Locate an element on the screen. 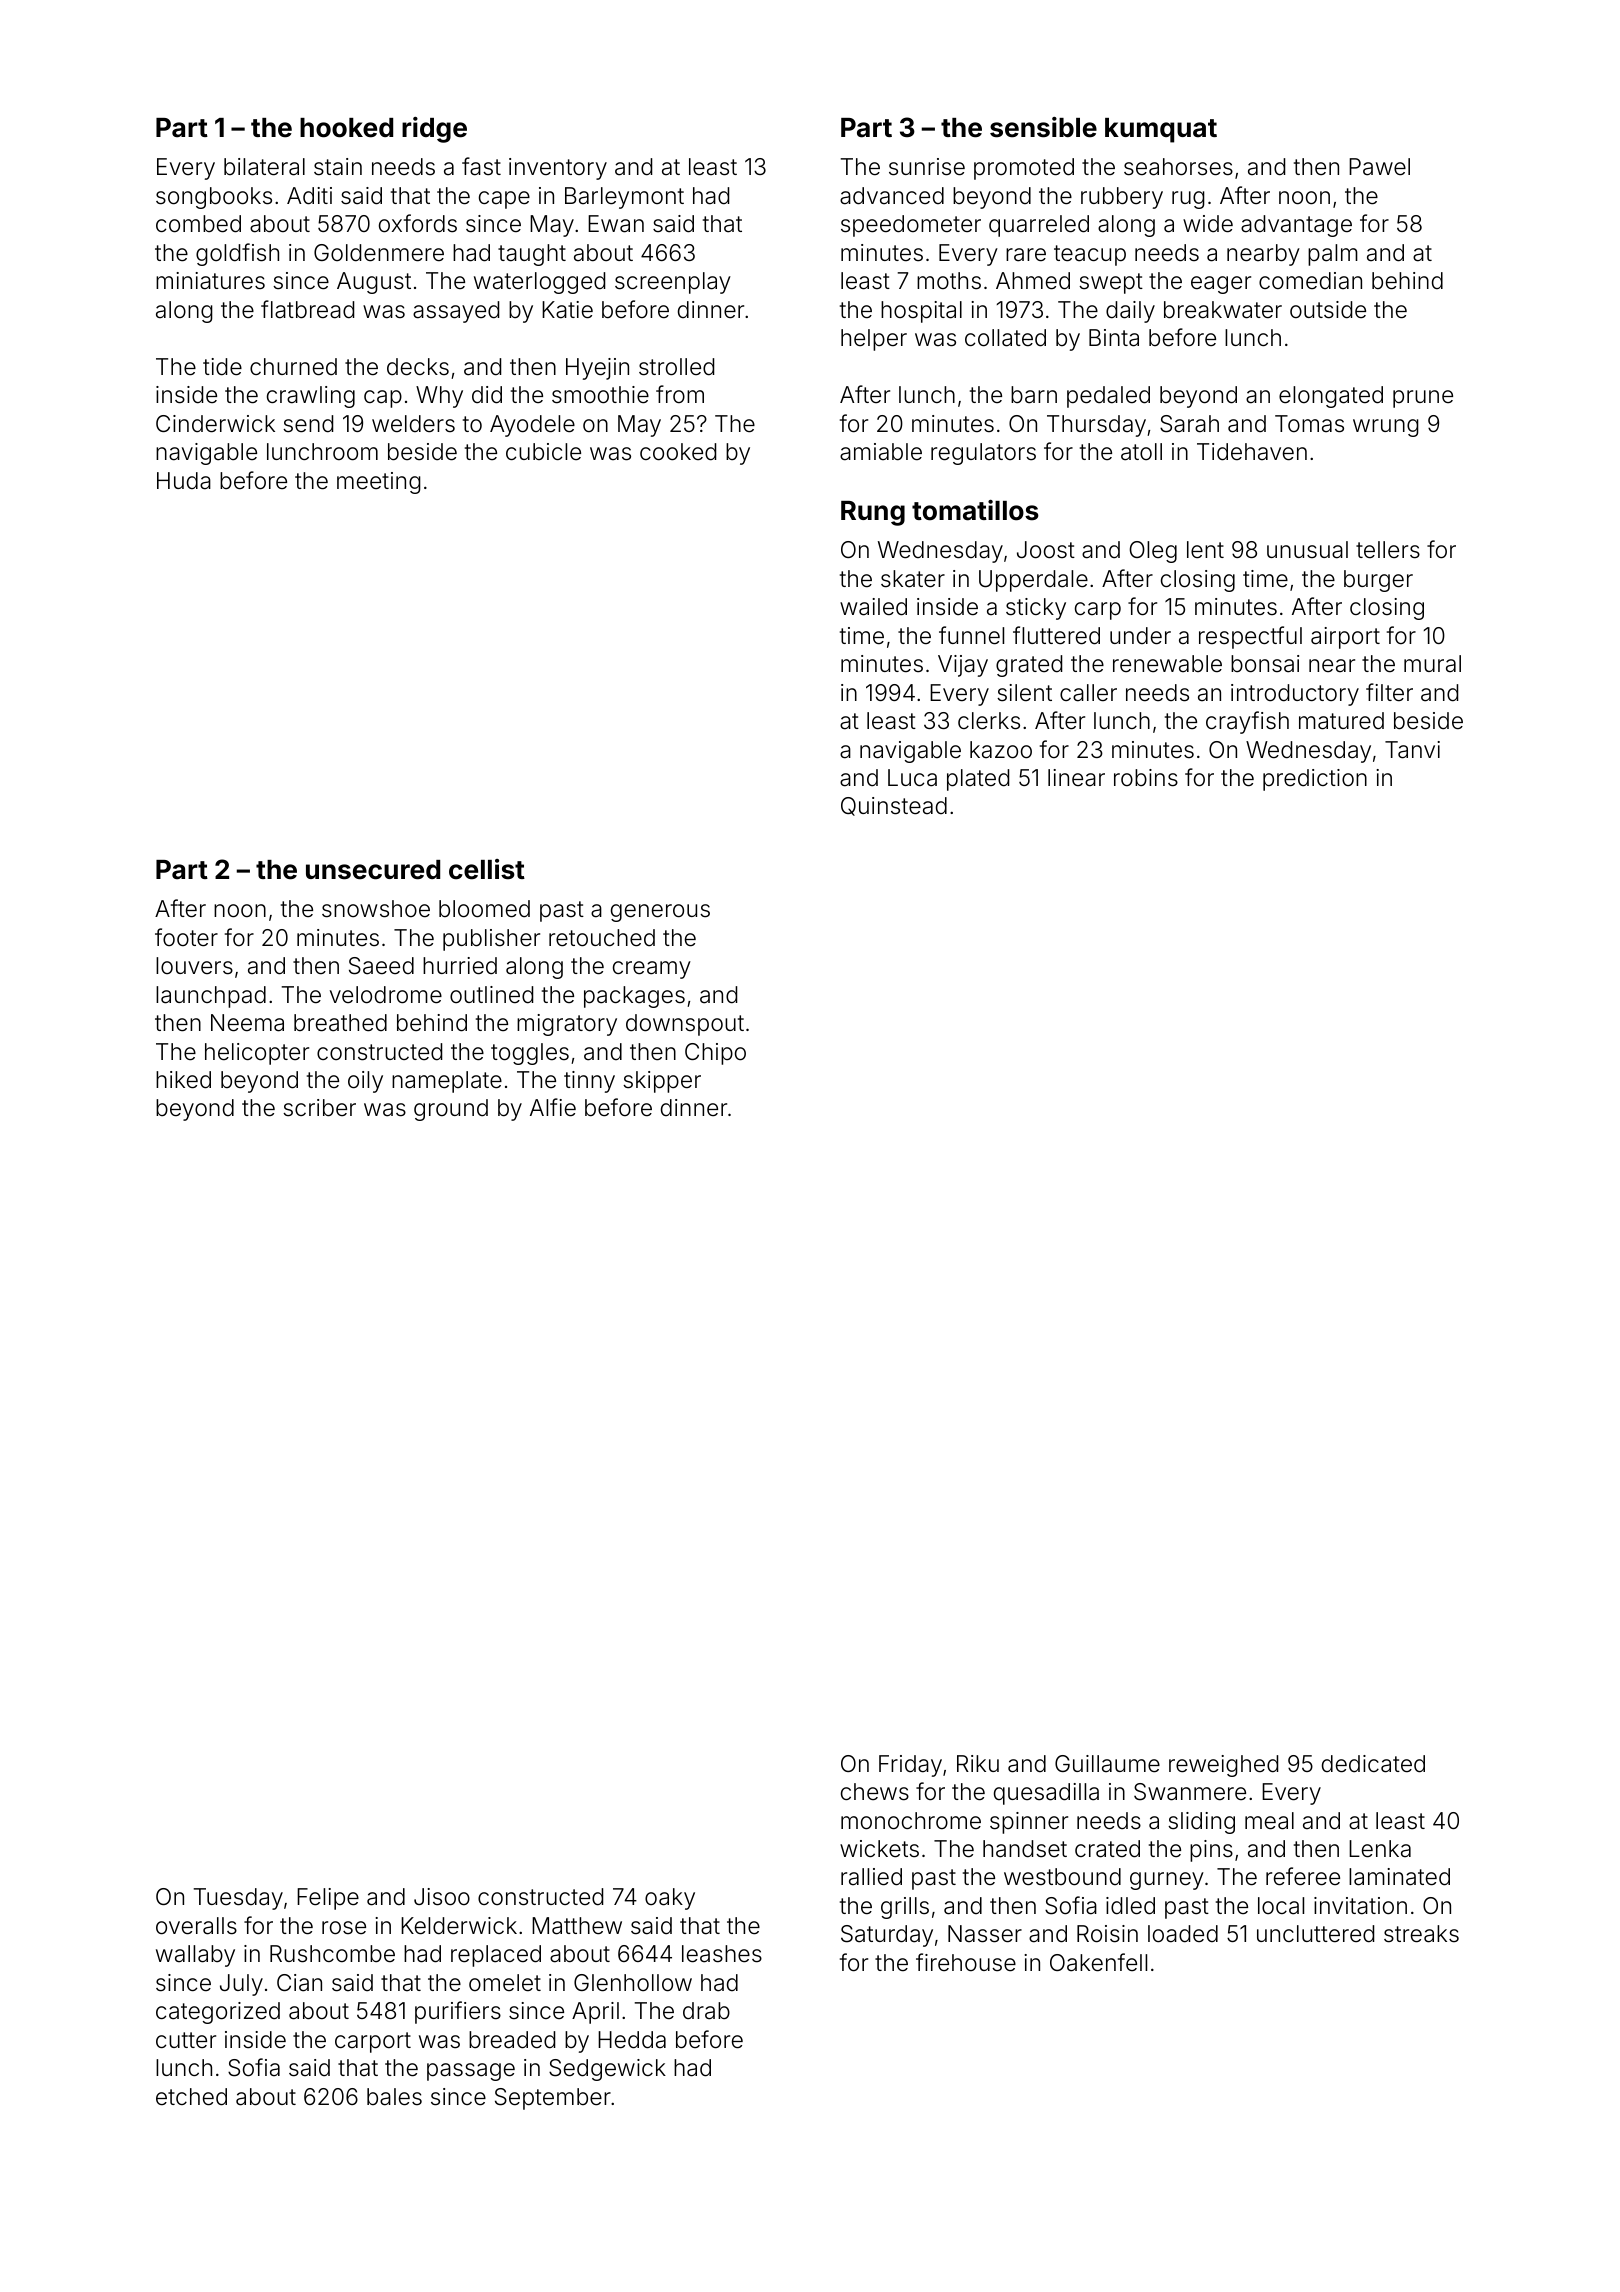 The width and height of the screenshot is (1620, 2292). cellist is located at coordinates (487, 869).
